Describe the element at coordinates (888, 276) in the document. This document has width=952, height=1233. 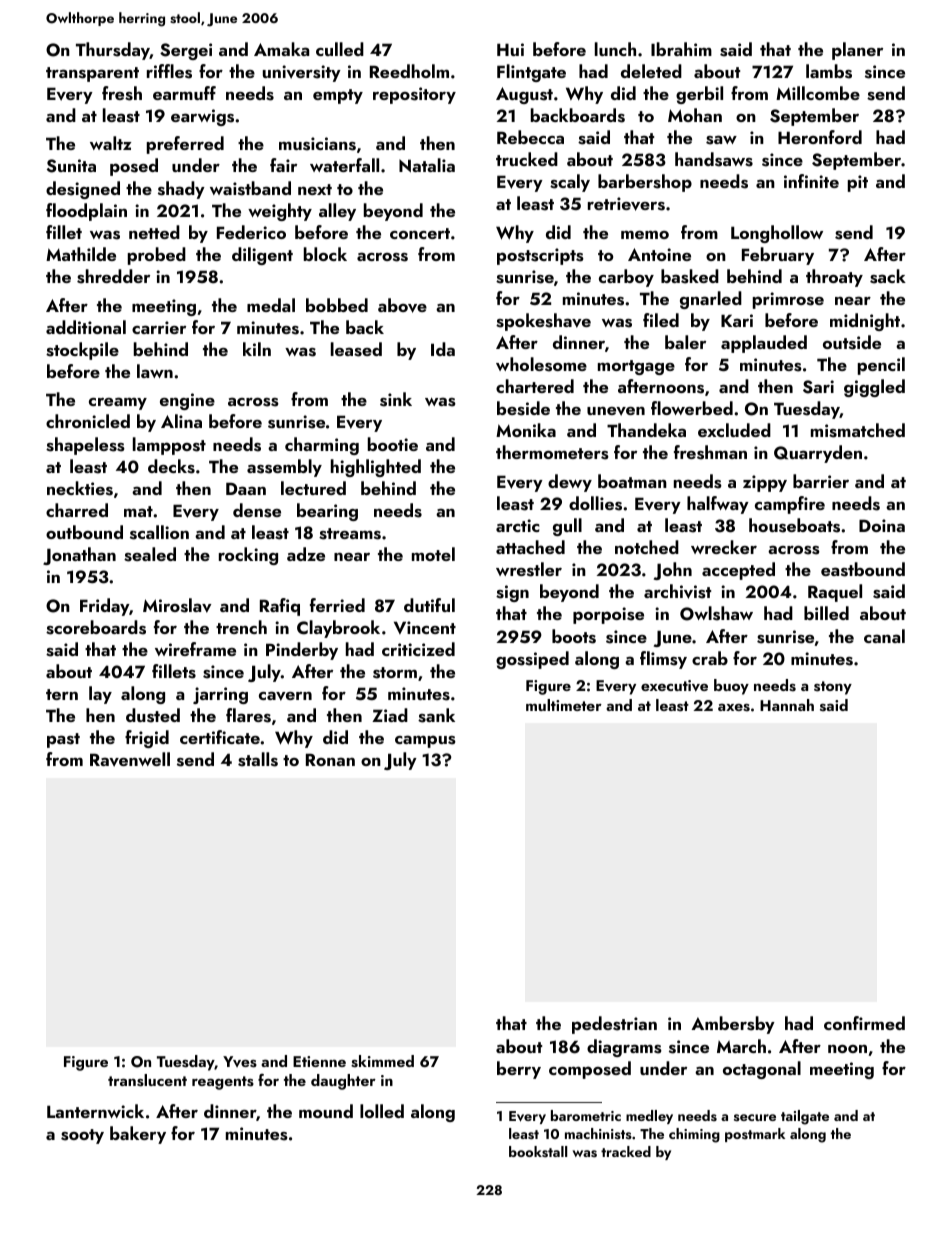
I see `sack` at that location.
